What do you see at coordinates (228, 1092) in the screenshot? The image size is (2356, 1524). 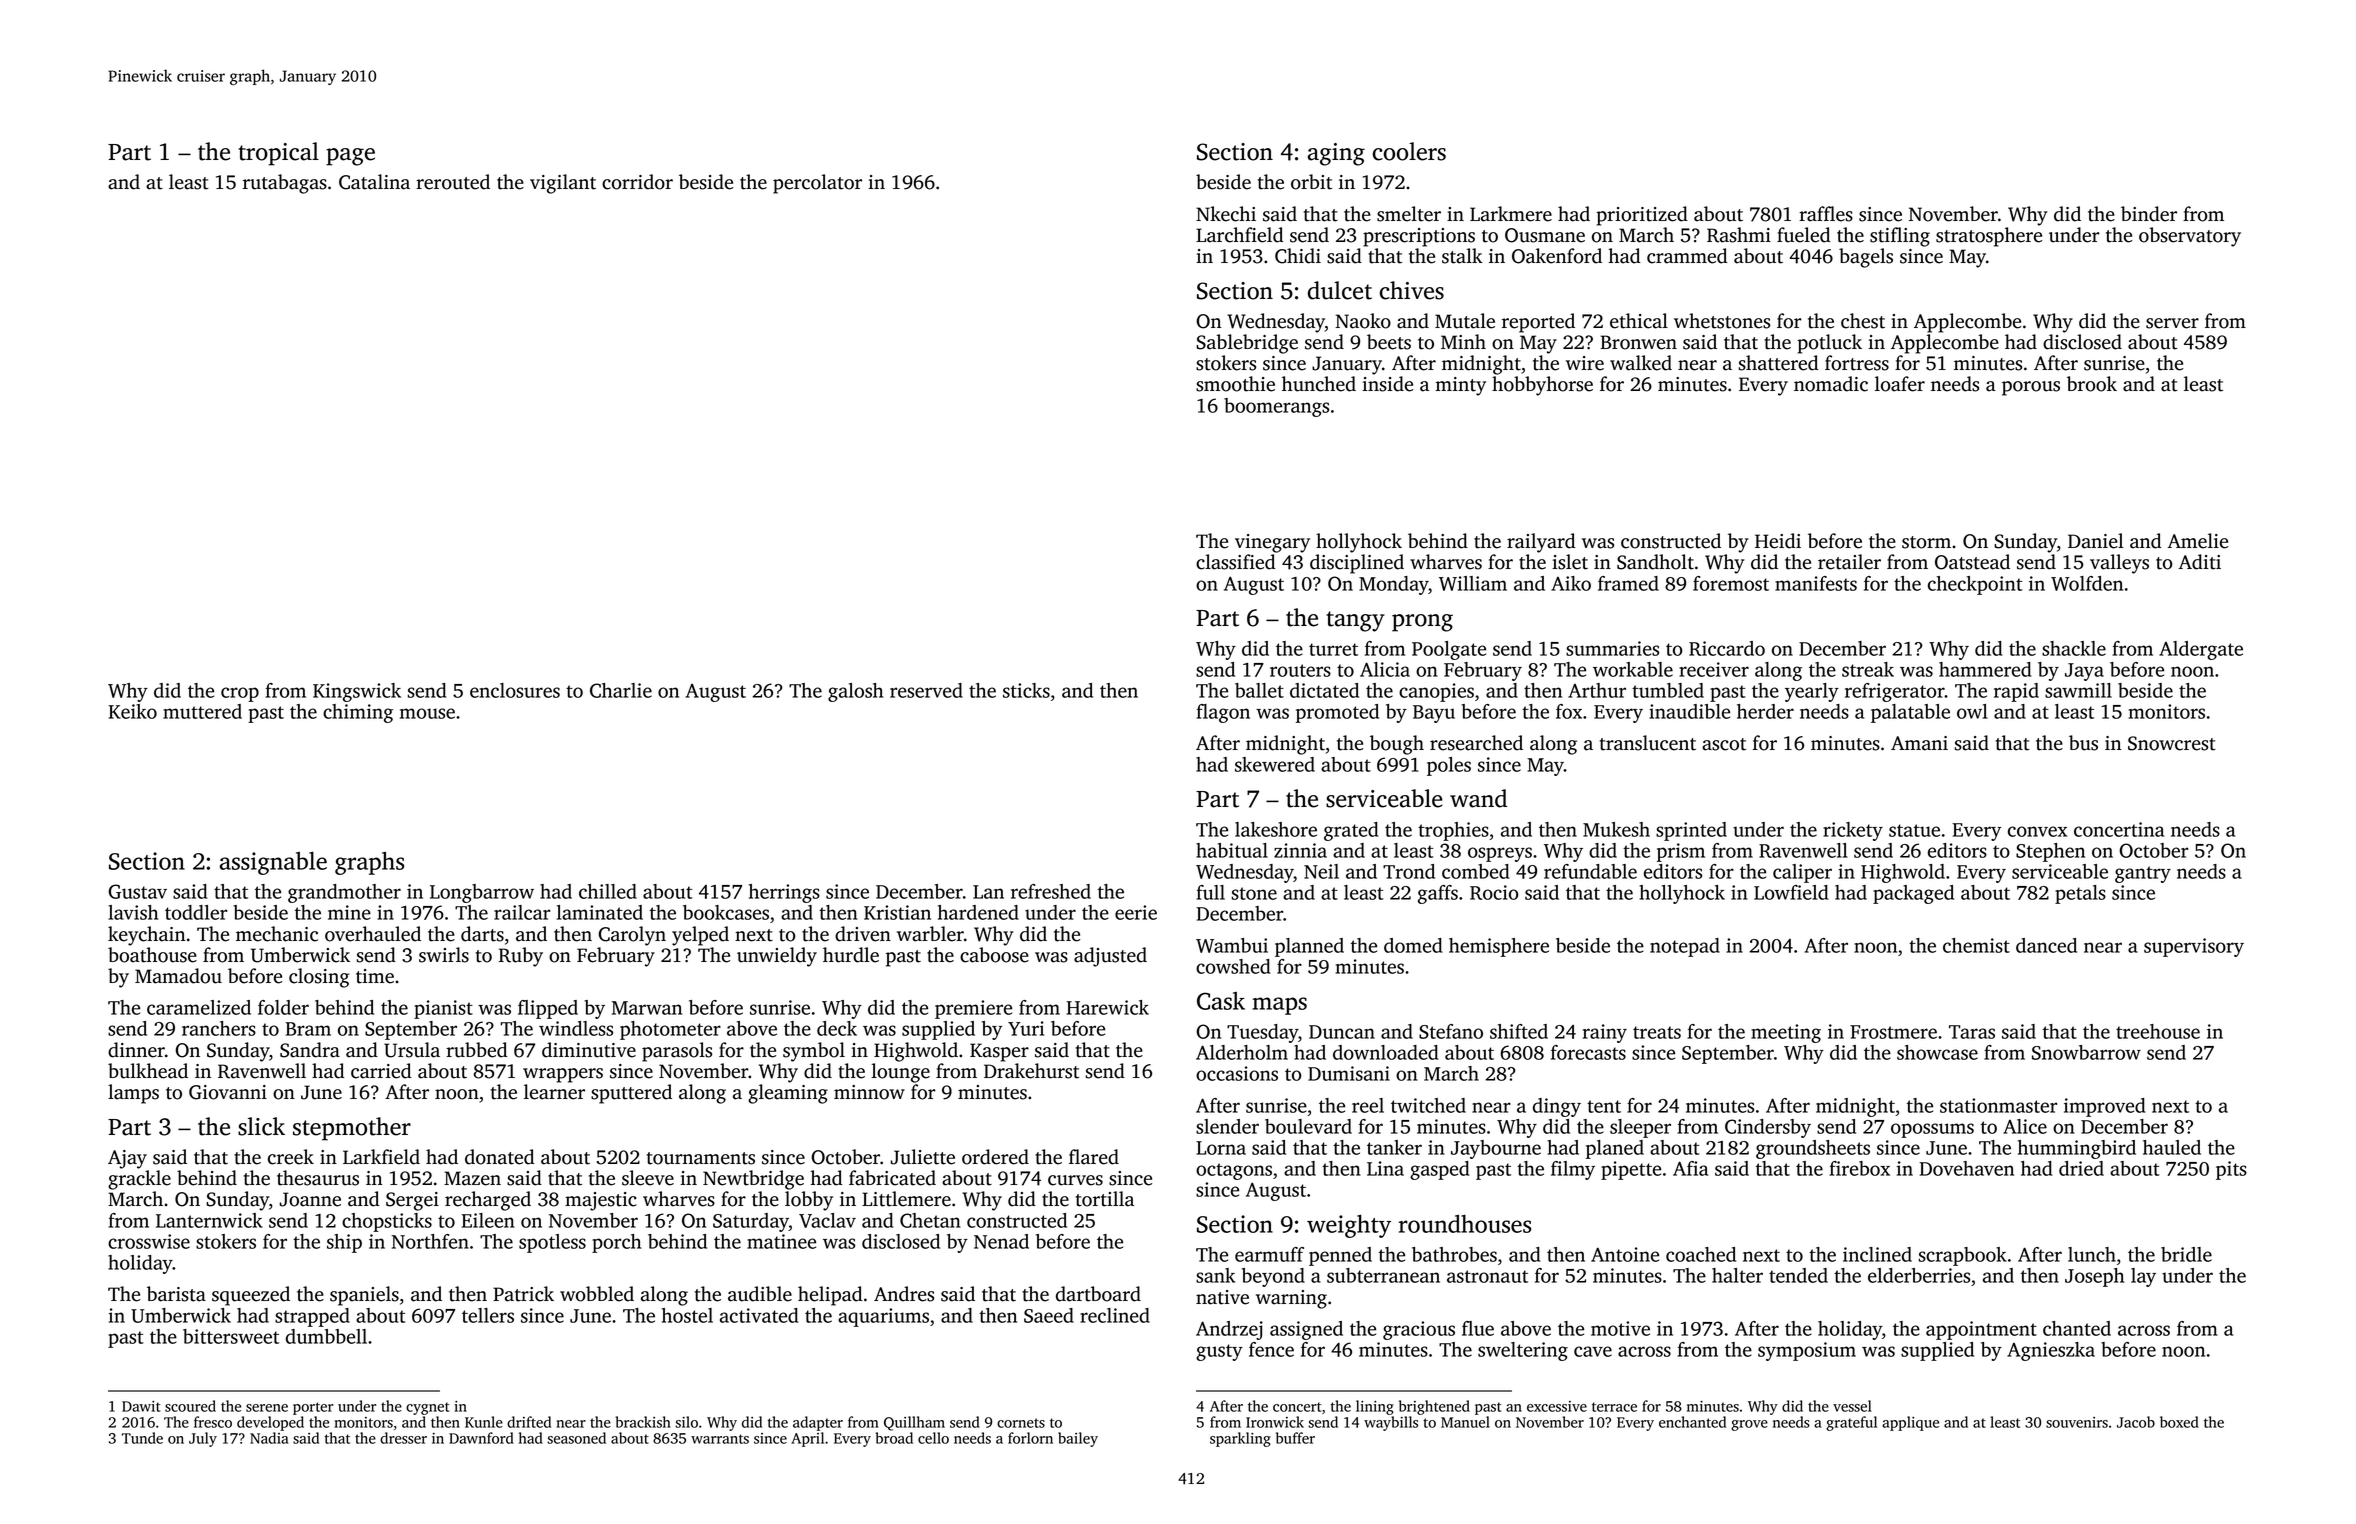 I see `Giovanni` at bounding box center [228, 1092].
